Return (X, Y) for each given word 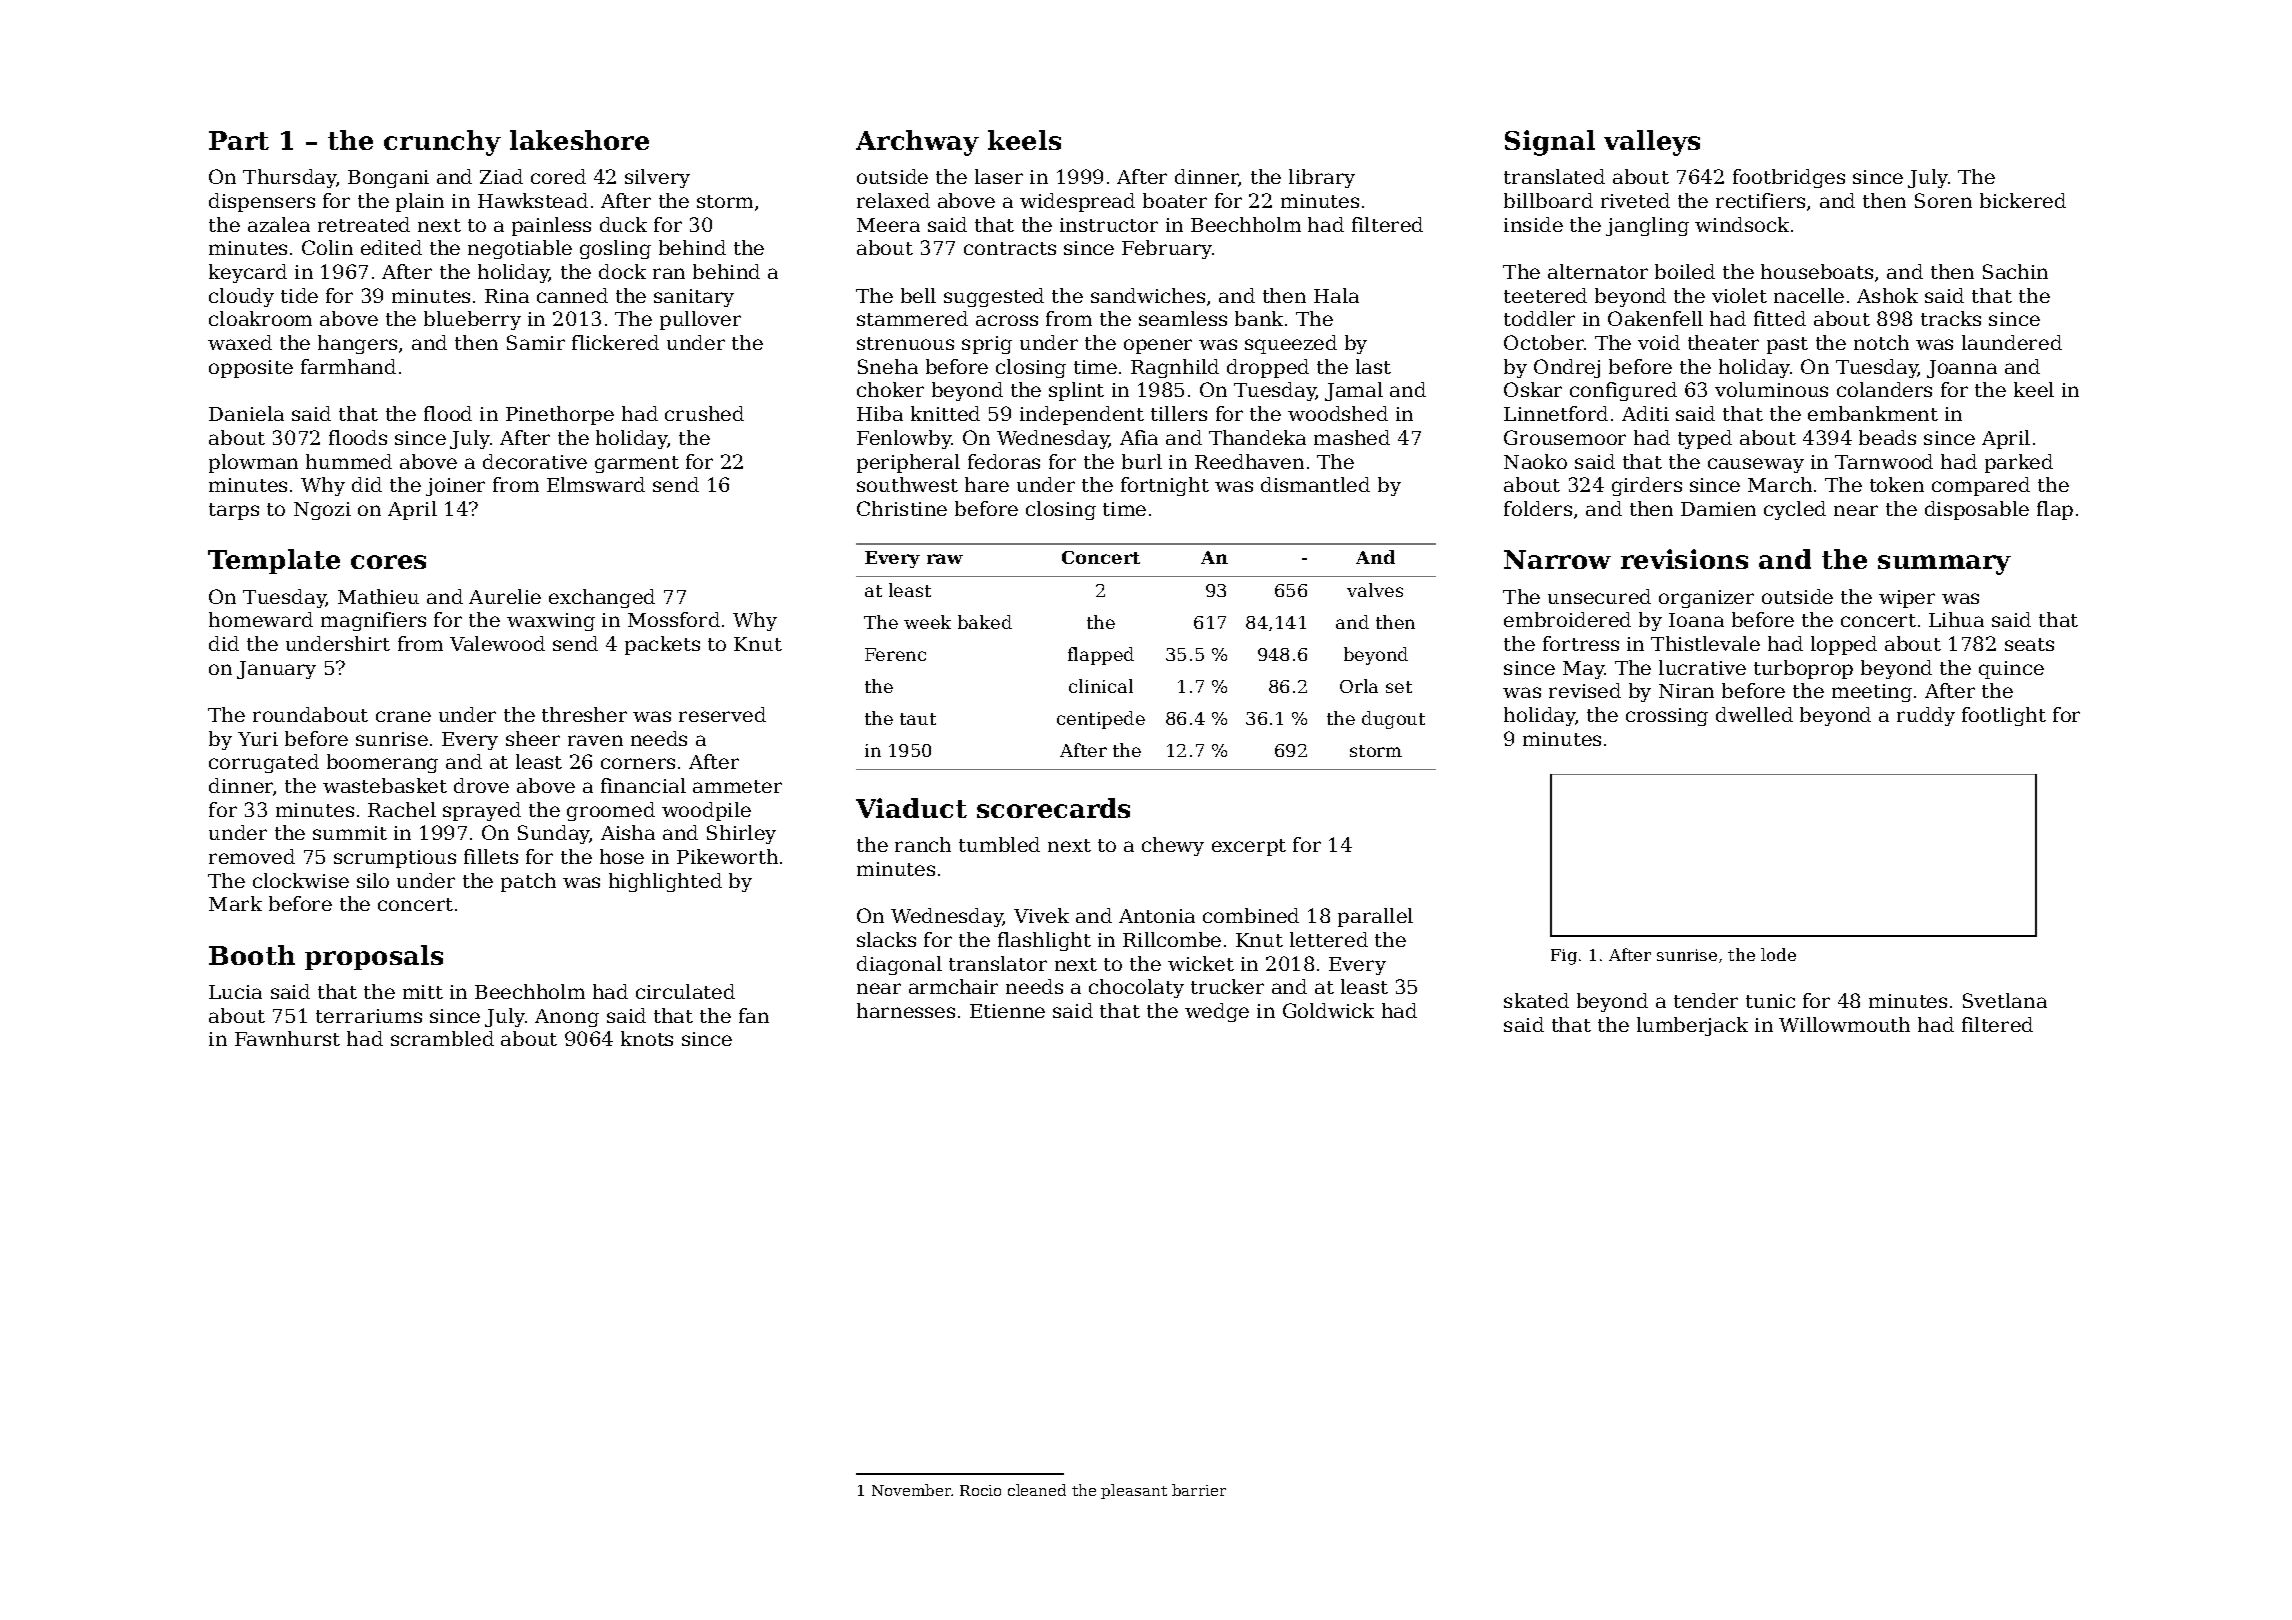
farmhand (348, 366)
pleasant (1134, 1491)
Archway (917, 143)
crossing (1667, 717)
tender (1706, 1000)
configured (1623, 391)
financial (643, 785)
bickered (2023, 200)
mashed (1352, 437)
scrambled (442, 1038)
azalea (279, 224)
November (912, 1490)
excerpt (1249, 847)
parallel (1375, 917)
